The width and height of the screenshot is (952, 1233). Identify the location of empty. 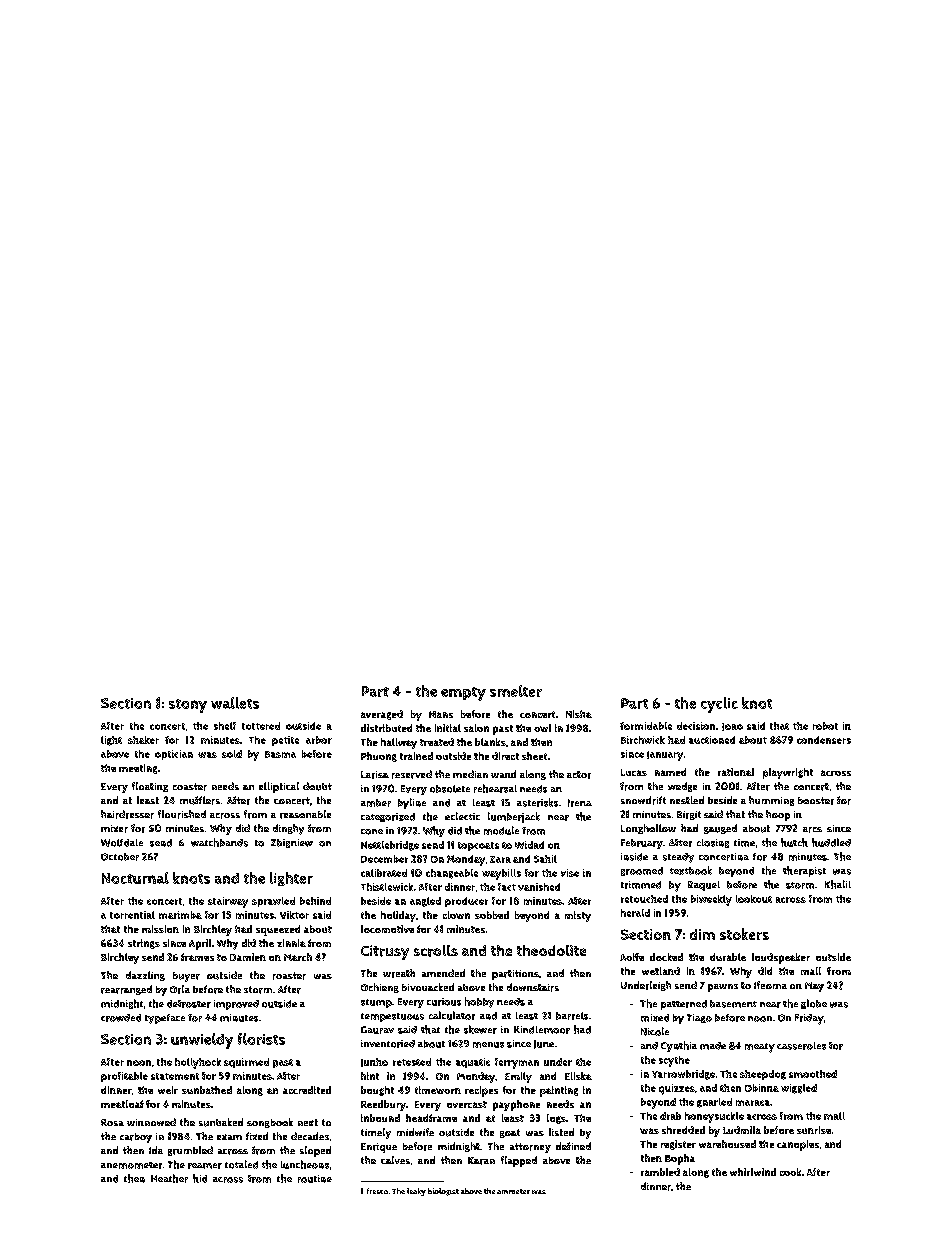
(463, 694).
